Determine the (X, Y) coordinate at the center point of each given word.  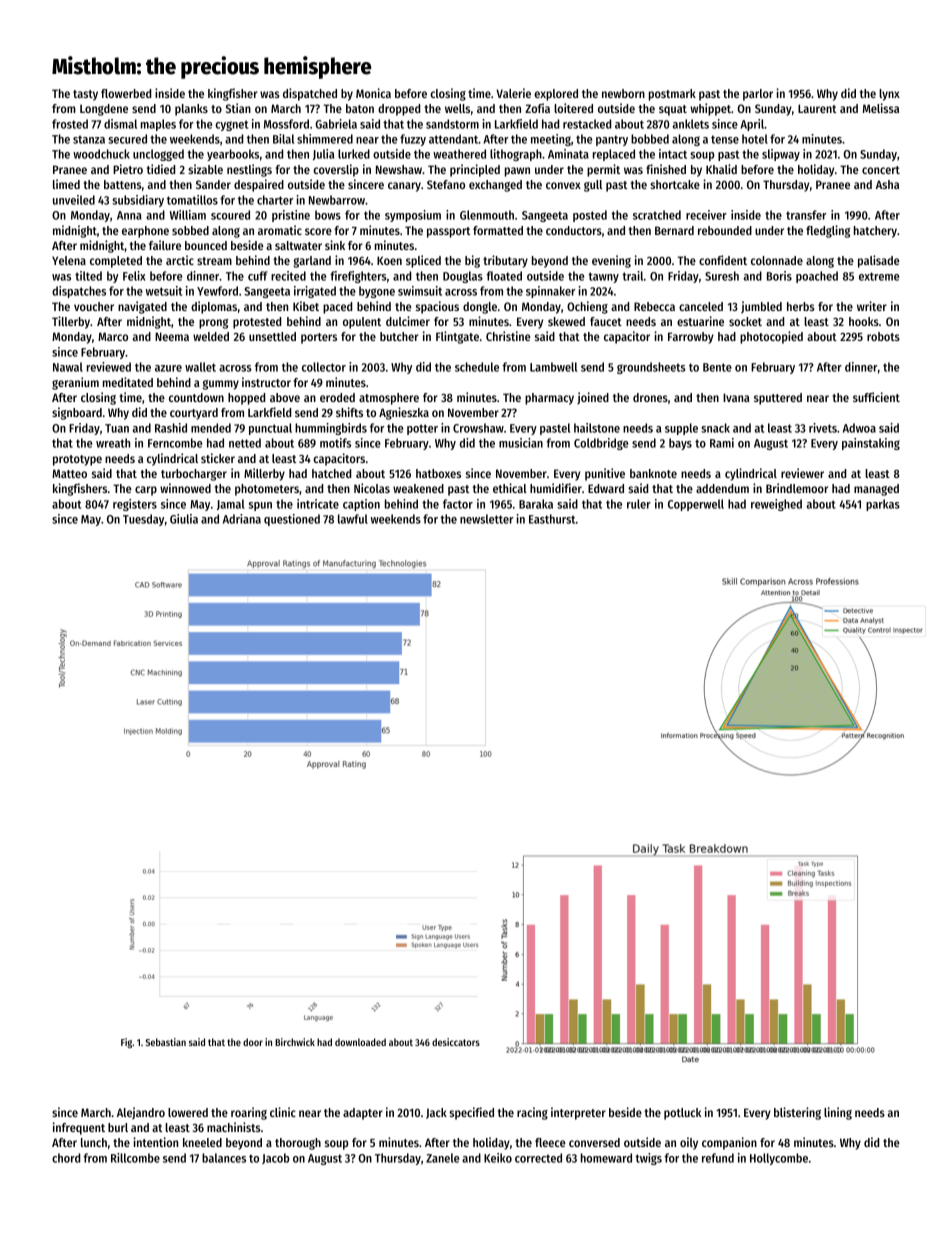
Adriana (242, 519)
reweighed (776, 505)
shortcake (675, 184)
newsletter (486, 519)
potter (422, 429)
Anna (129, 215)
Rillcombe (135, 1158)
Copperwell (696, 505)
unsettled (272, 336)
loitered (573, 108)
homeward (606, 1158)
